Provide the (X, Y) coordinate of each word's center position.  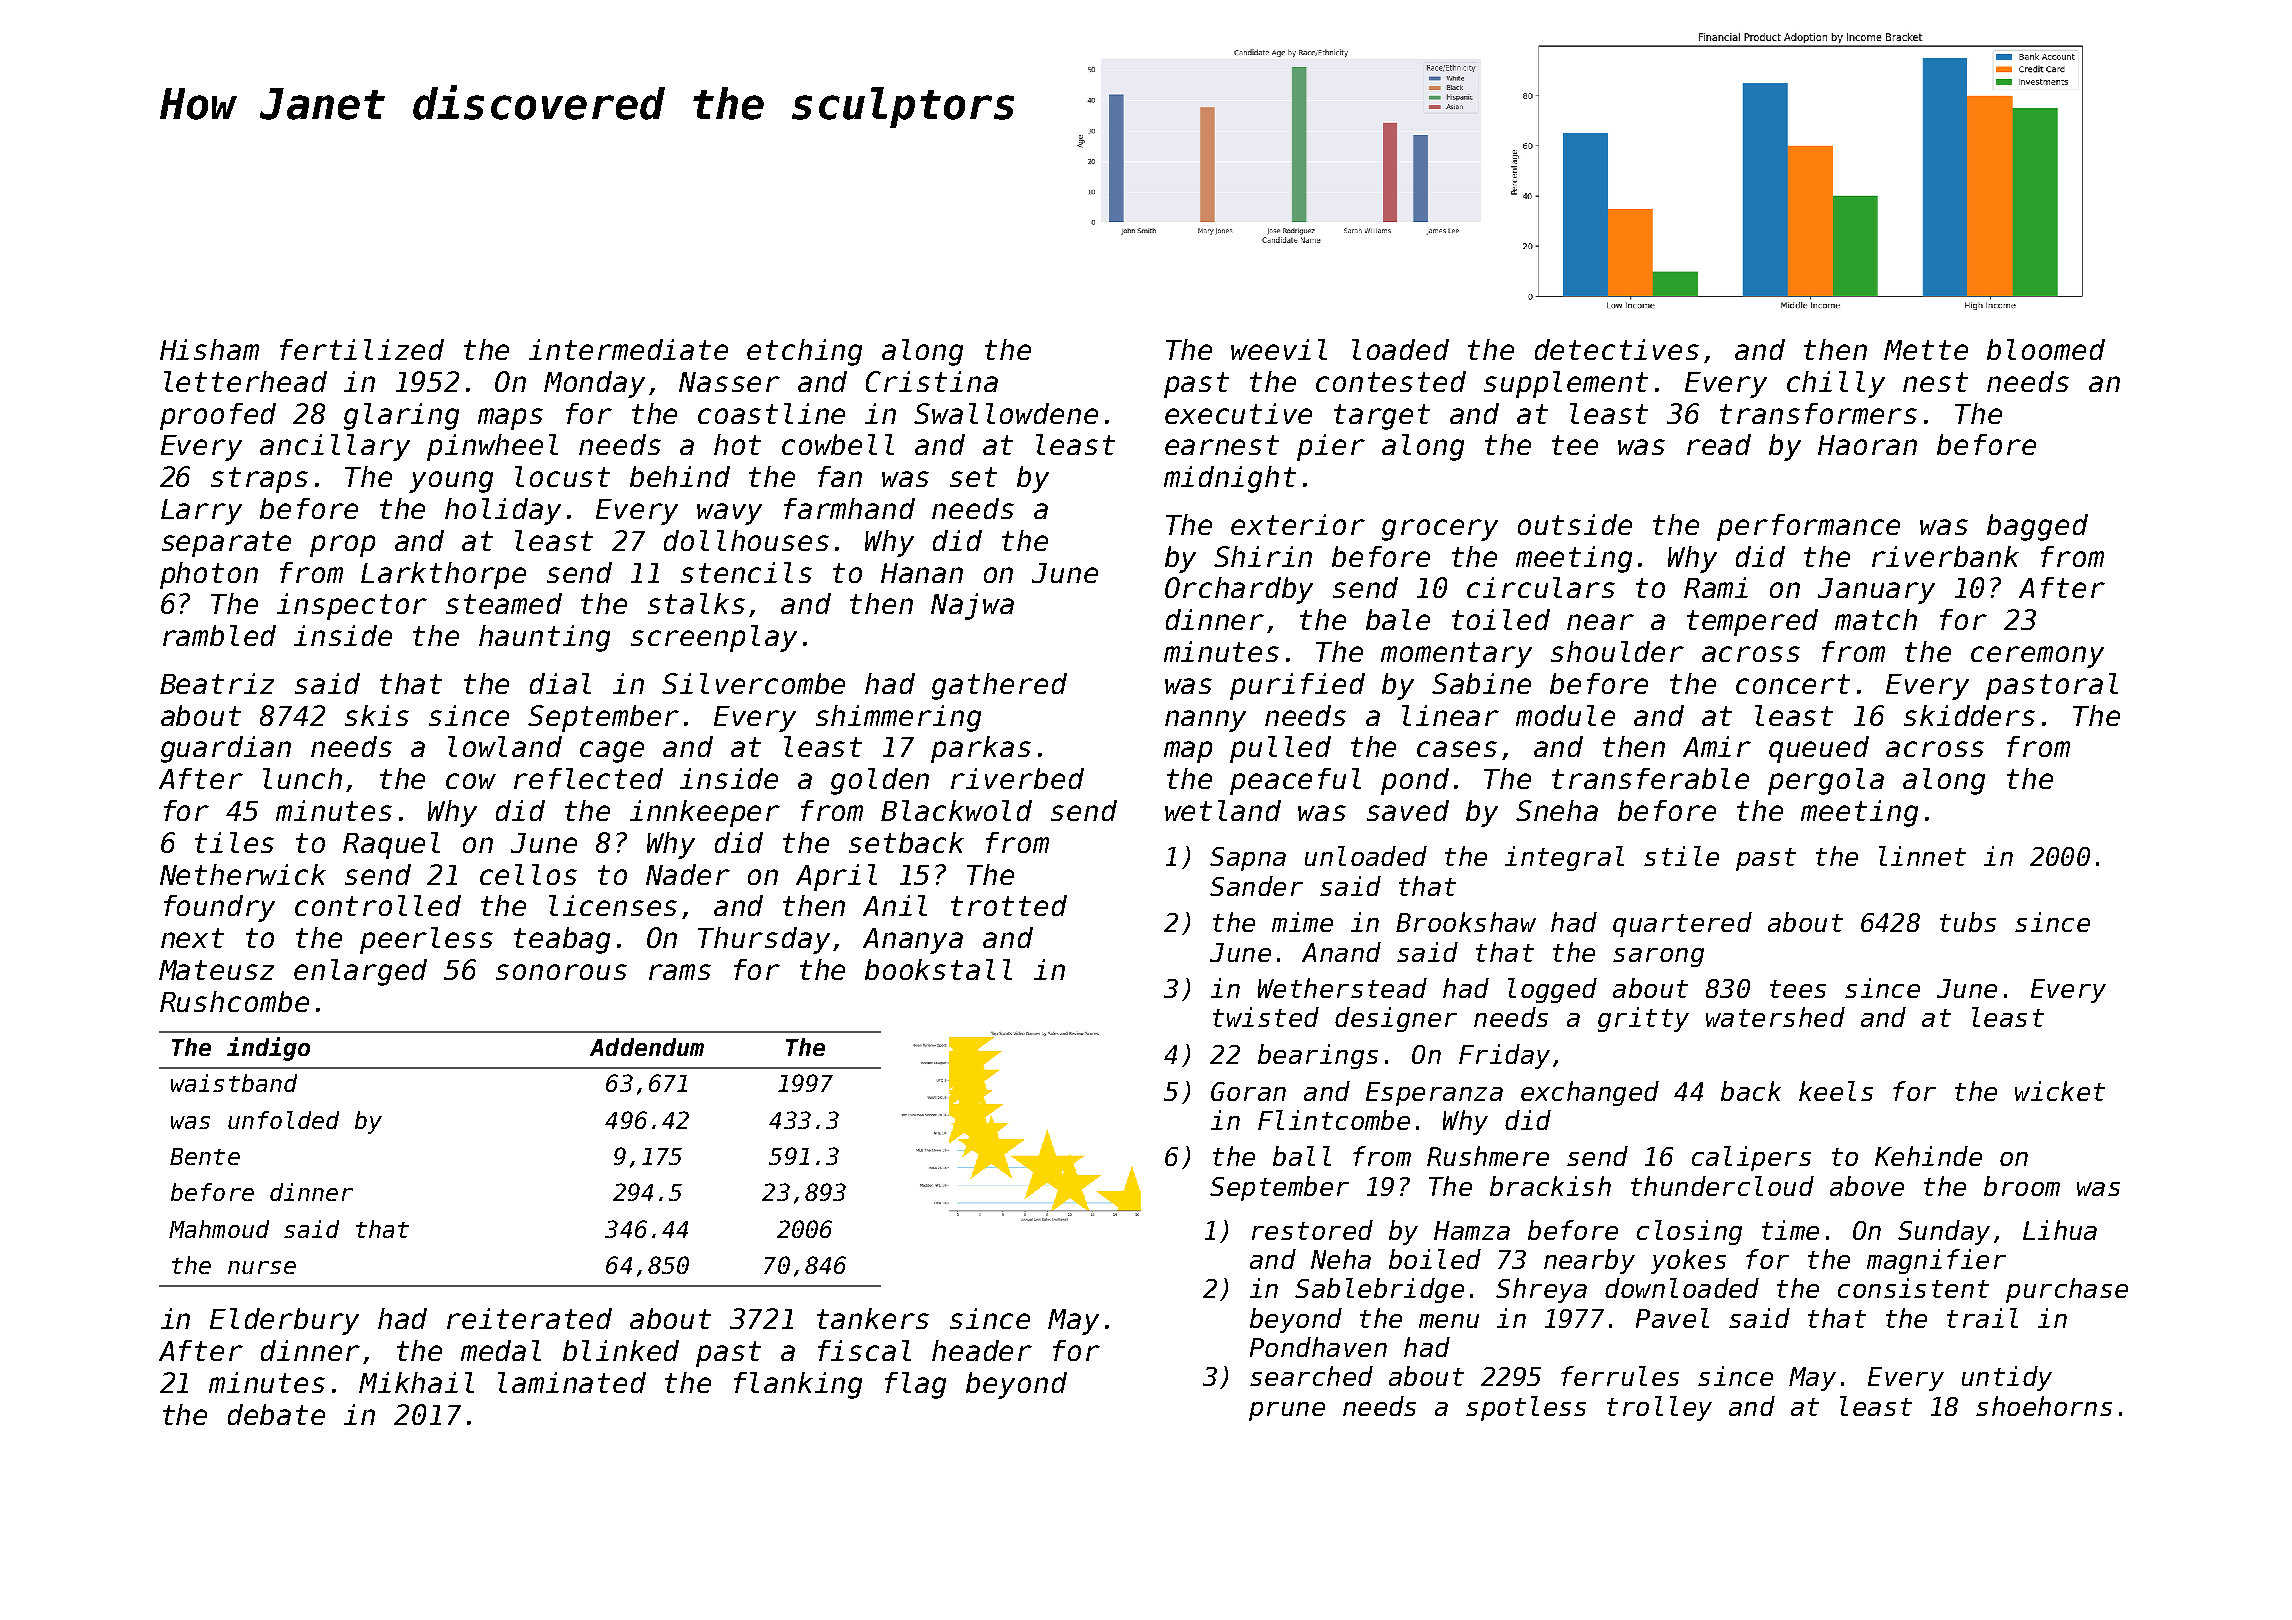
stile (1681, 856)
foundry (219, 908)
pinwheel (492, 447)
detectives (1617, 349)
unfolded (283, 1120)
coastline (771, 413)
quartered (1682, 924)
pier (1331, 447)
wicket (2060, 1091)
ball (1302, 1156)
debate (276, 1414)
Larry (201, 512)
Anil (895, 905)
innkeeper (705, 813)
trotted (1009, 905)
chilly (1836, 384)
